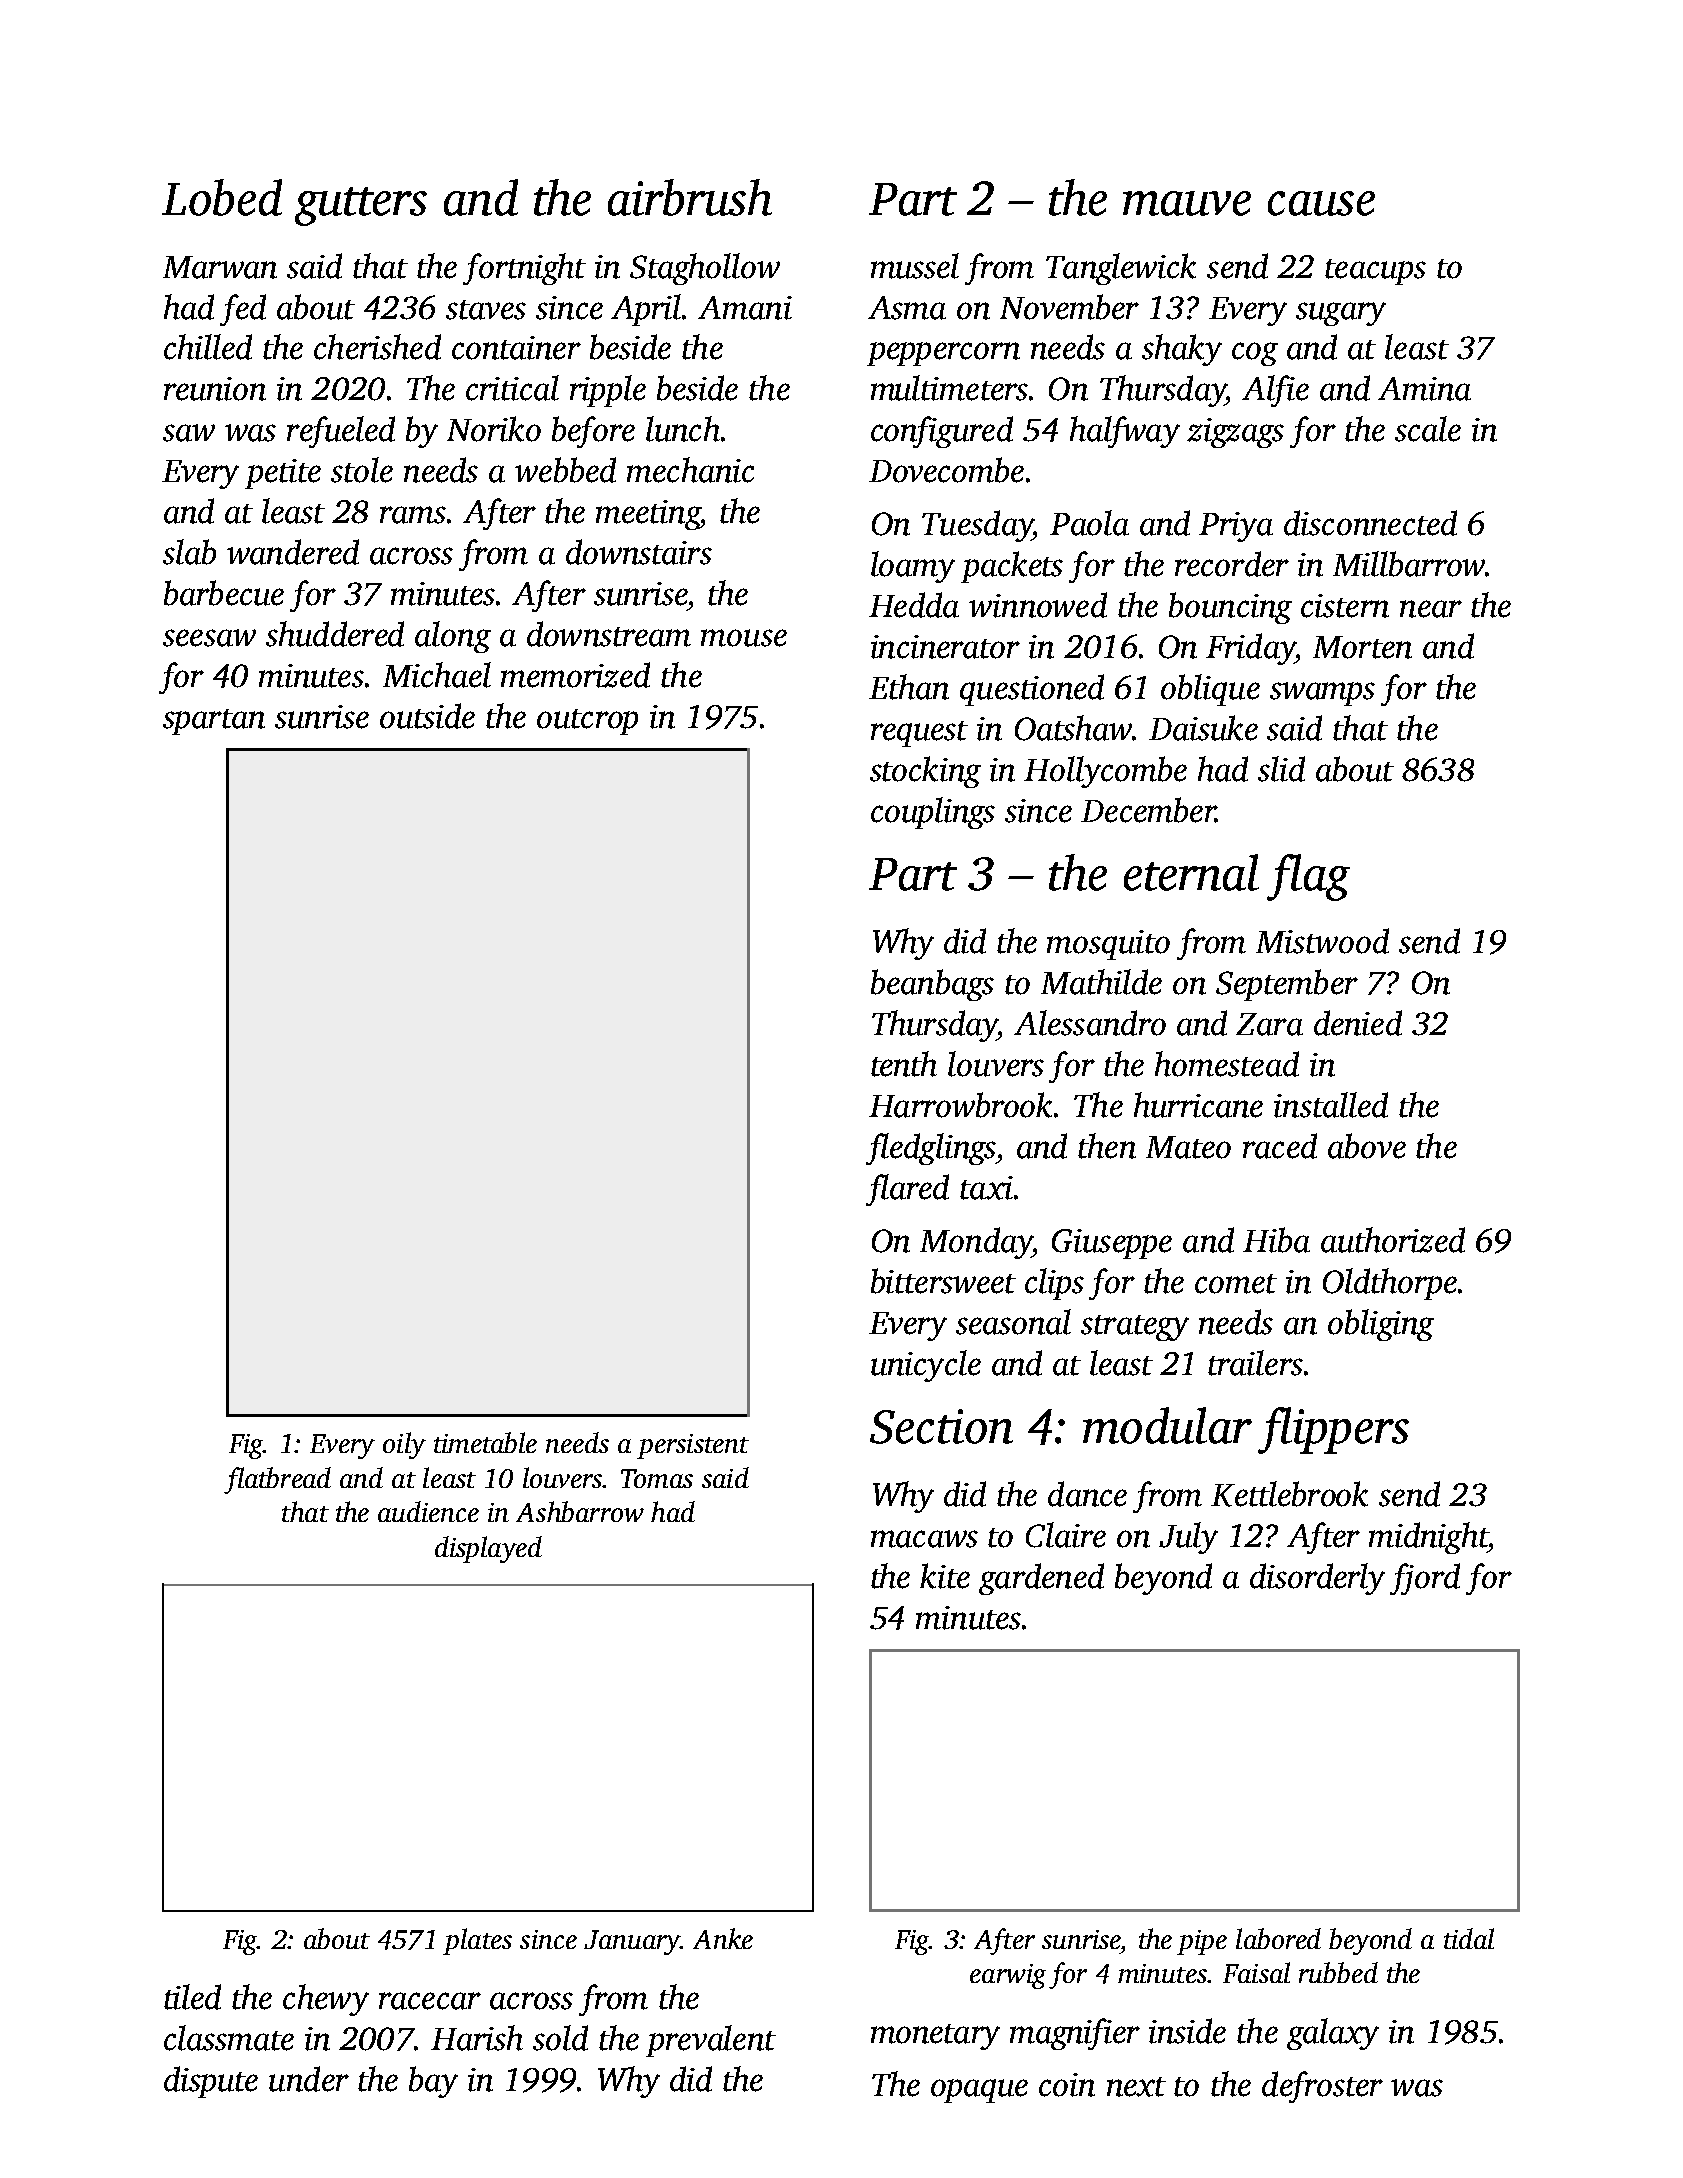 The width and height of the document is (1683, 2178). Describe the element at coordinates (943, 354) in the document. I see `peppercorn` at that location.
